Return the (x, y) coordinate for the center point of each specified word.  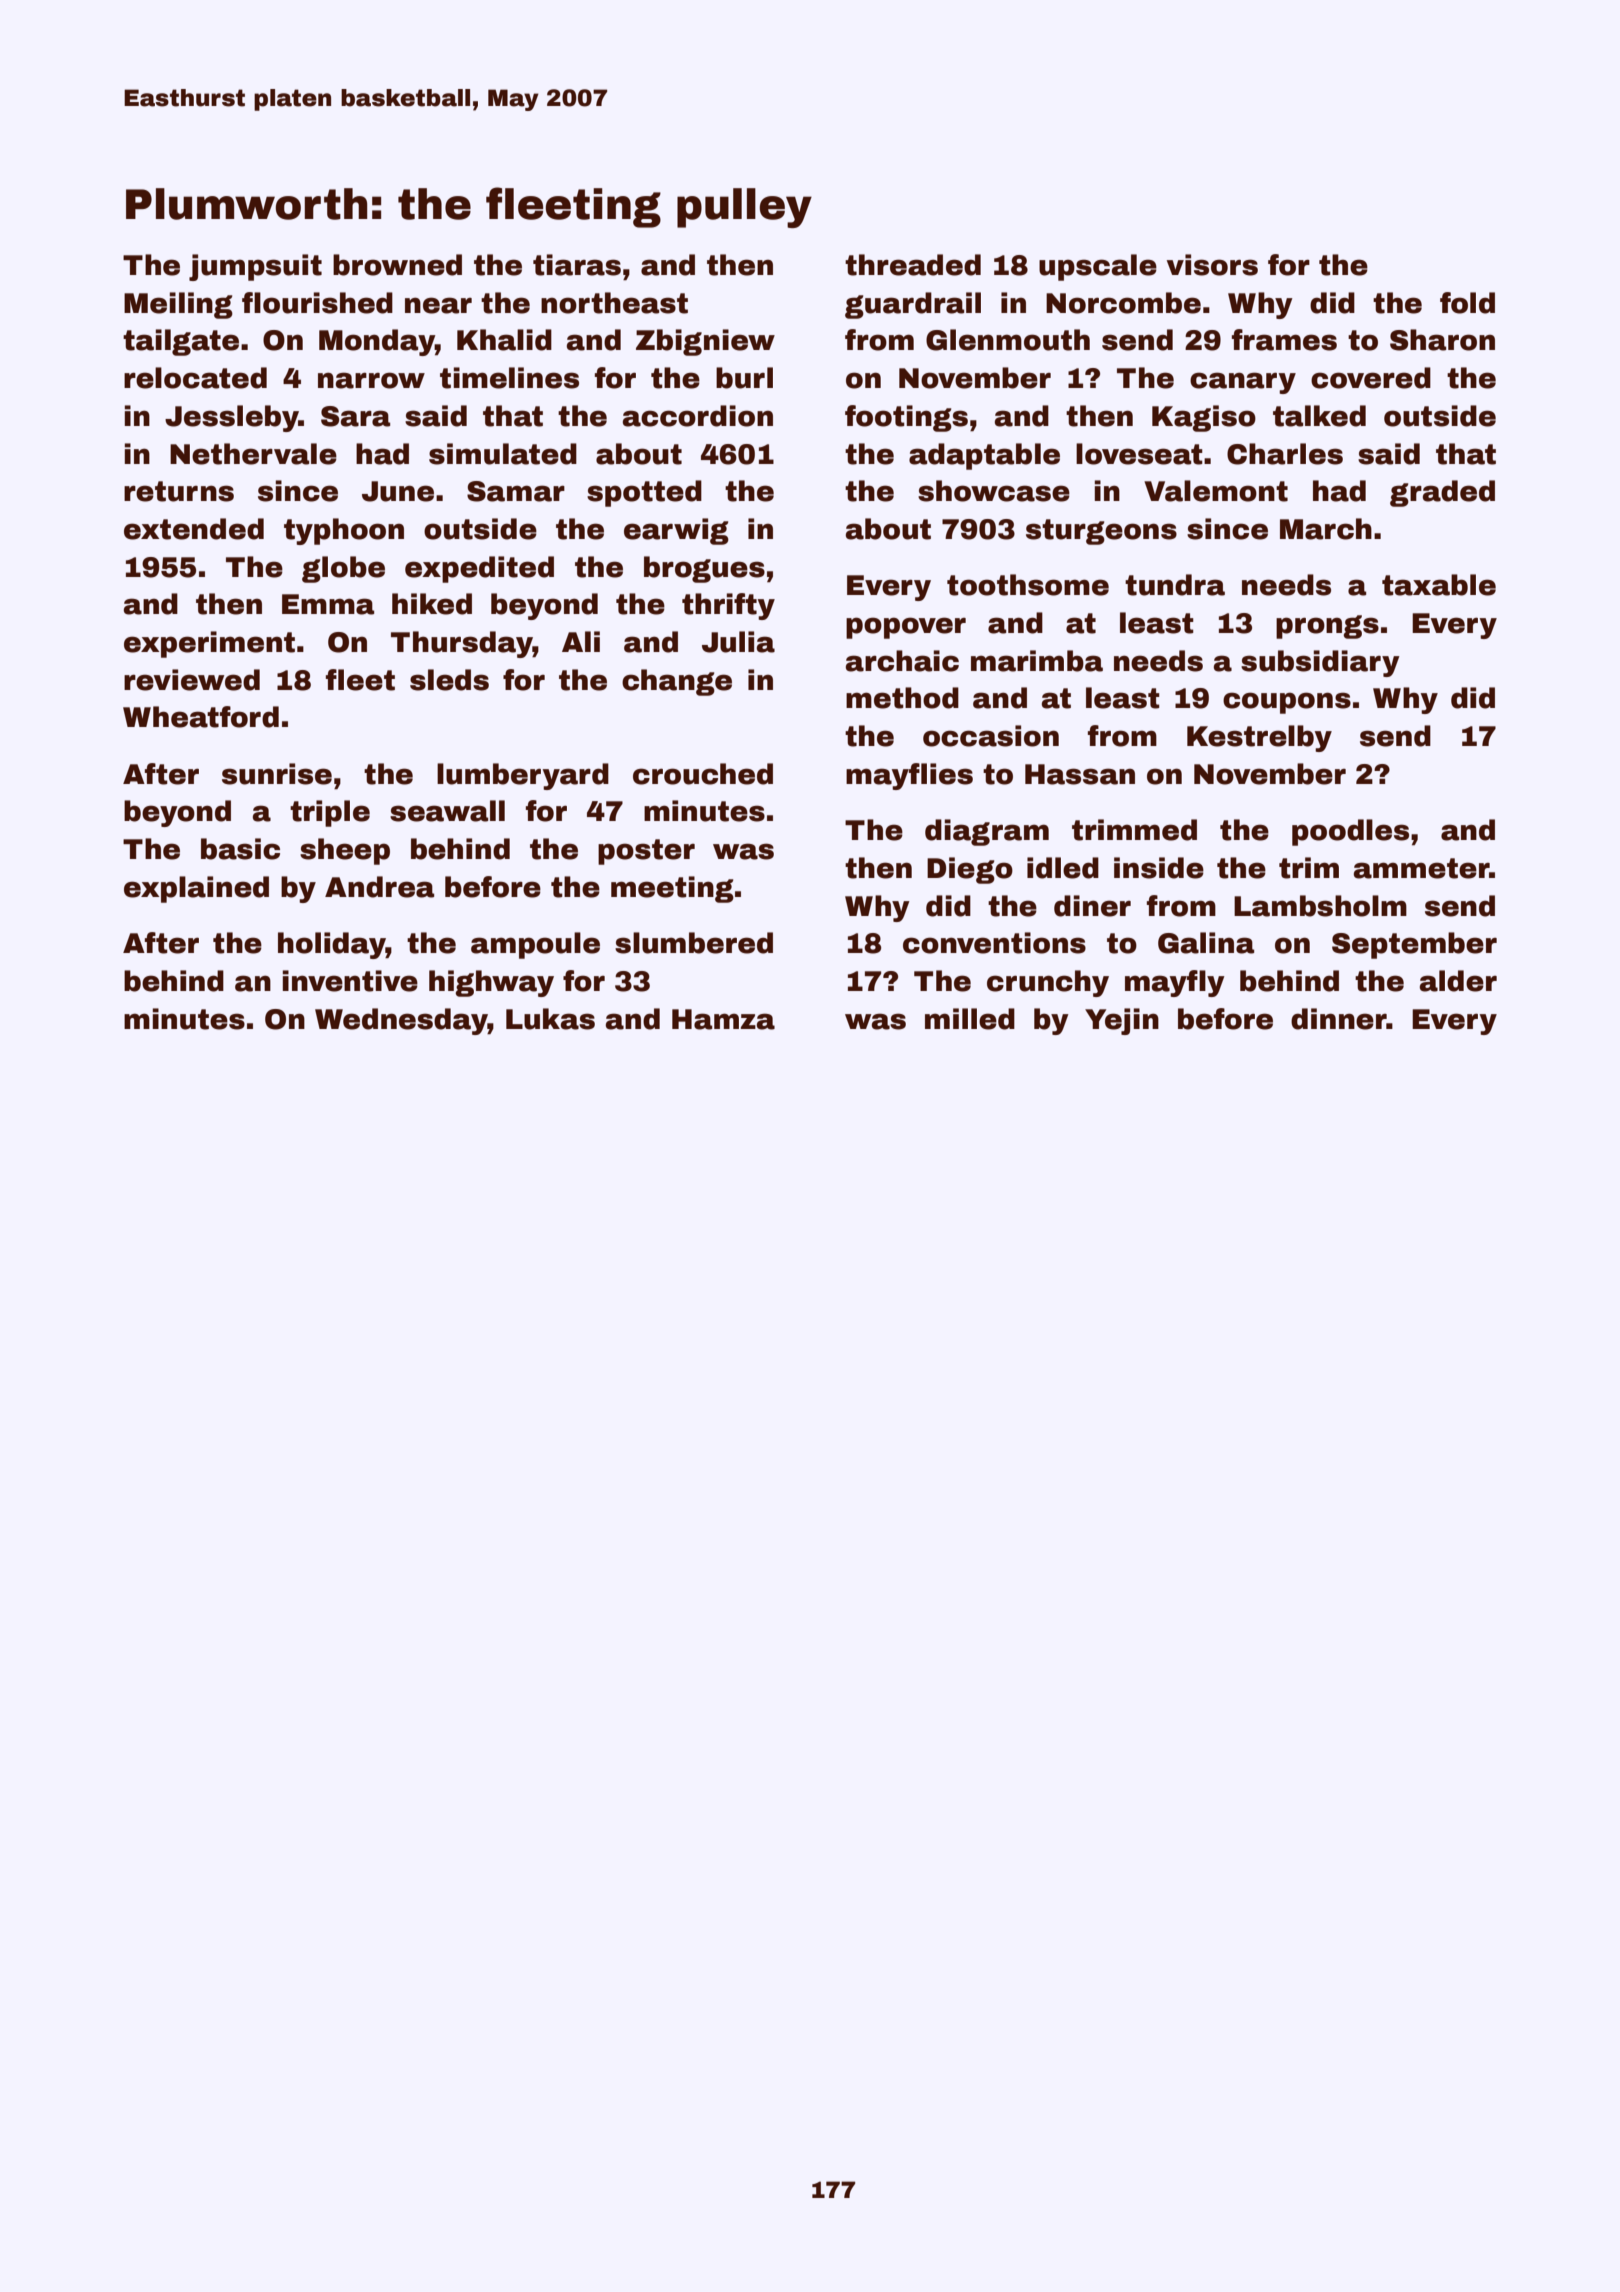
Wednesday (401, 1021)
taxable (1439, 585)
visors (1212, 265)
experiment (209, 644)
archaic (902, 661)
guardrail (913, 305)
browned (397, 265)
